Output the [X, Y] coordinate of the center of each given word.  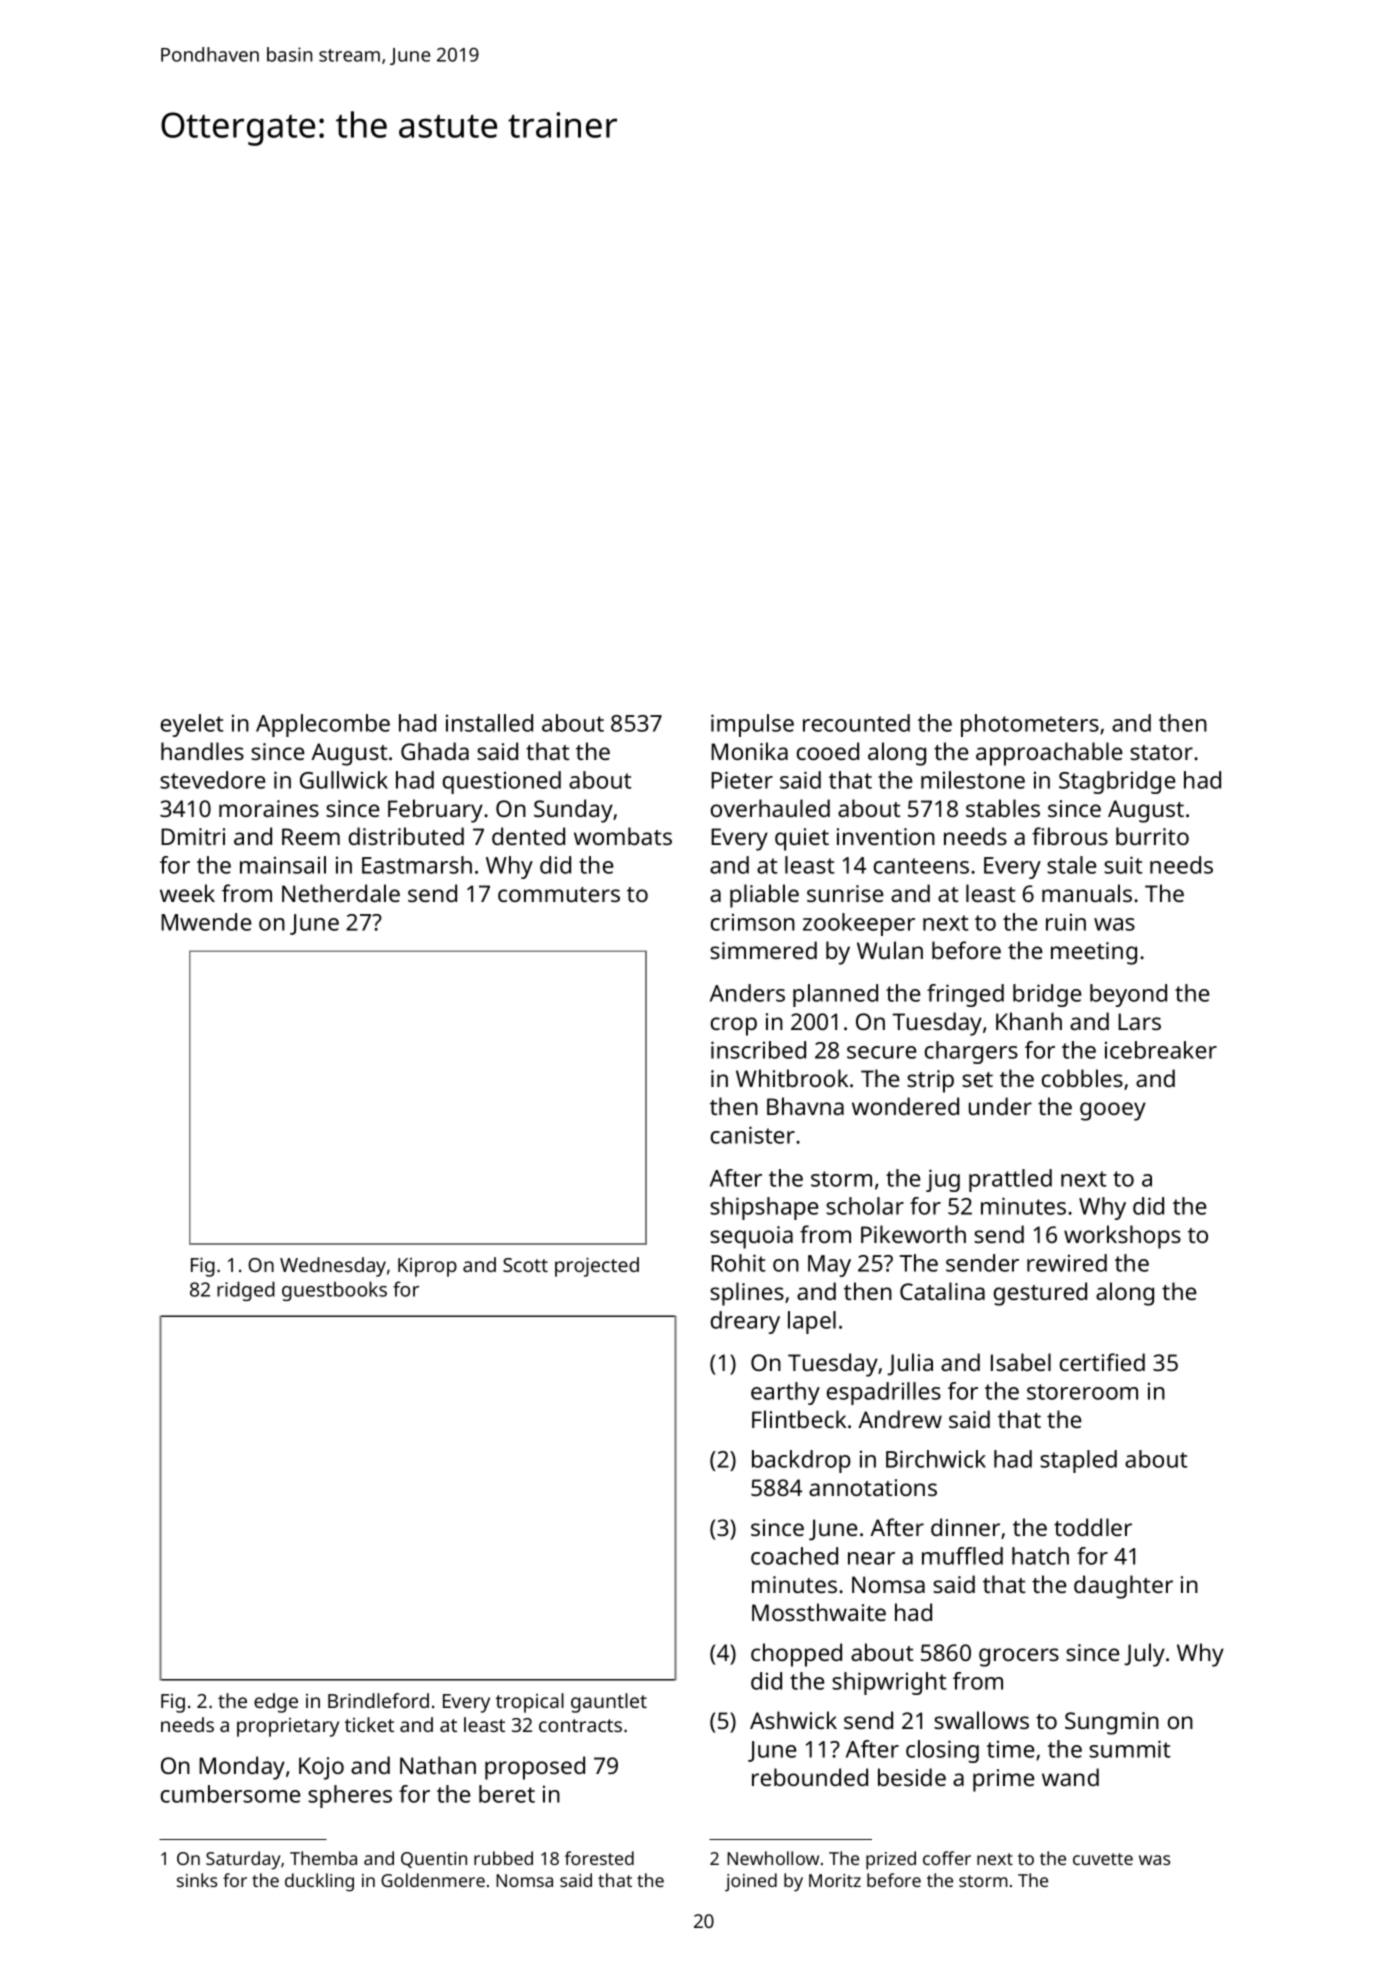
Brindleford [378, 1700]
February [435, 811]
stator [1161, 752]
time [1011, 1749]
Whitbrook [792, 1078]
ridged [246, 1291]
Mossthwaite [819, 1612]
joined [751, 1882]
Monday [242, 1768]
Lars [1139, 1021]
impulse [752, 725]
